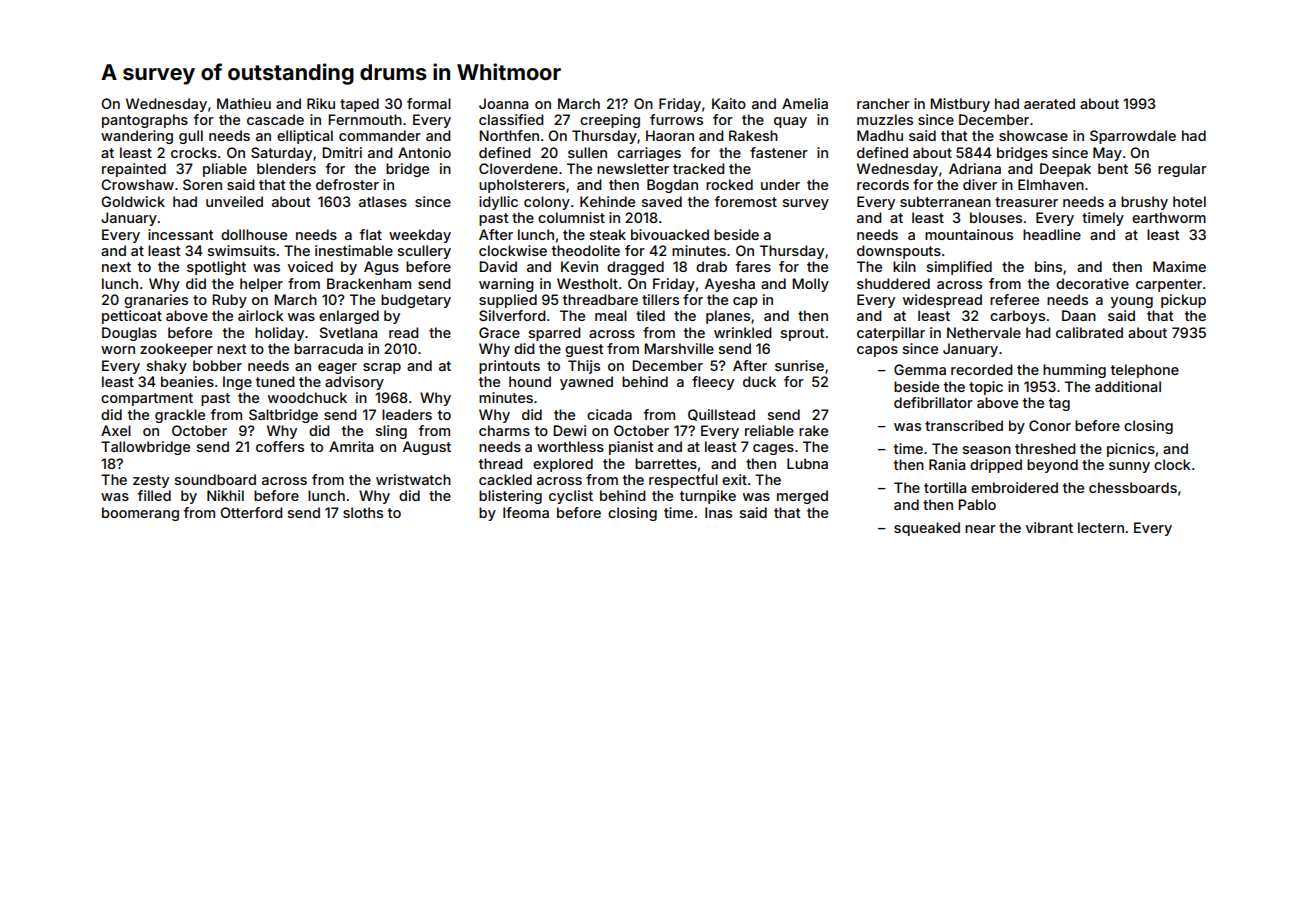 This screenshot has height=924, width=1308. I want to click on additional, so click(1128, 386).
